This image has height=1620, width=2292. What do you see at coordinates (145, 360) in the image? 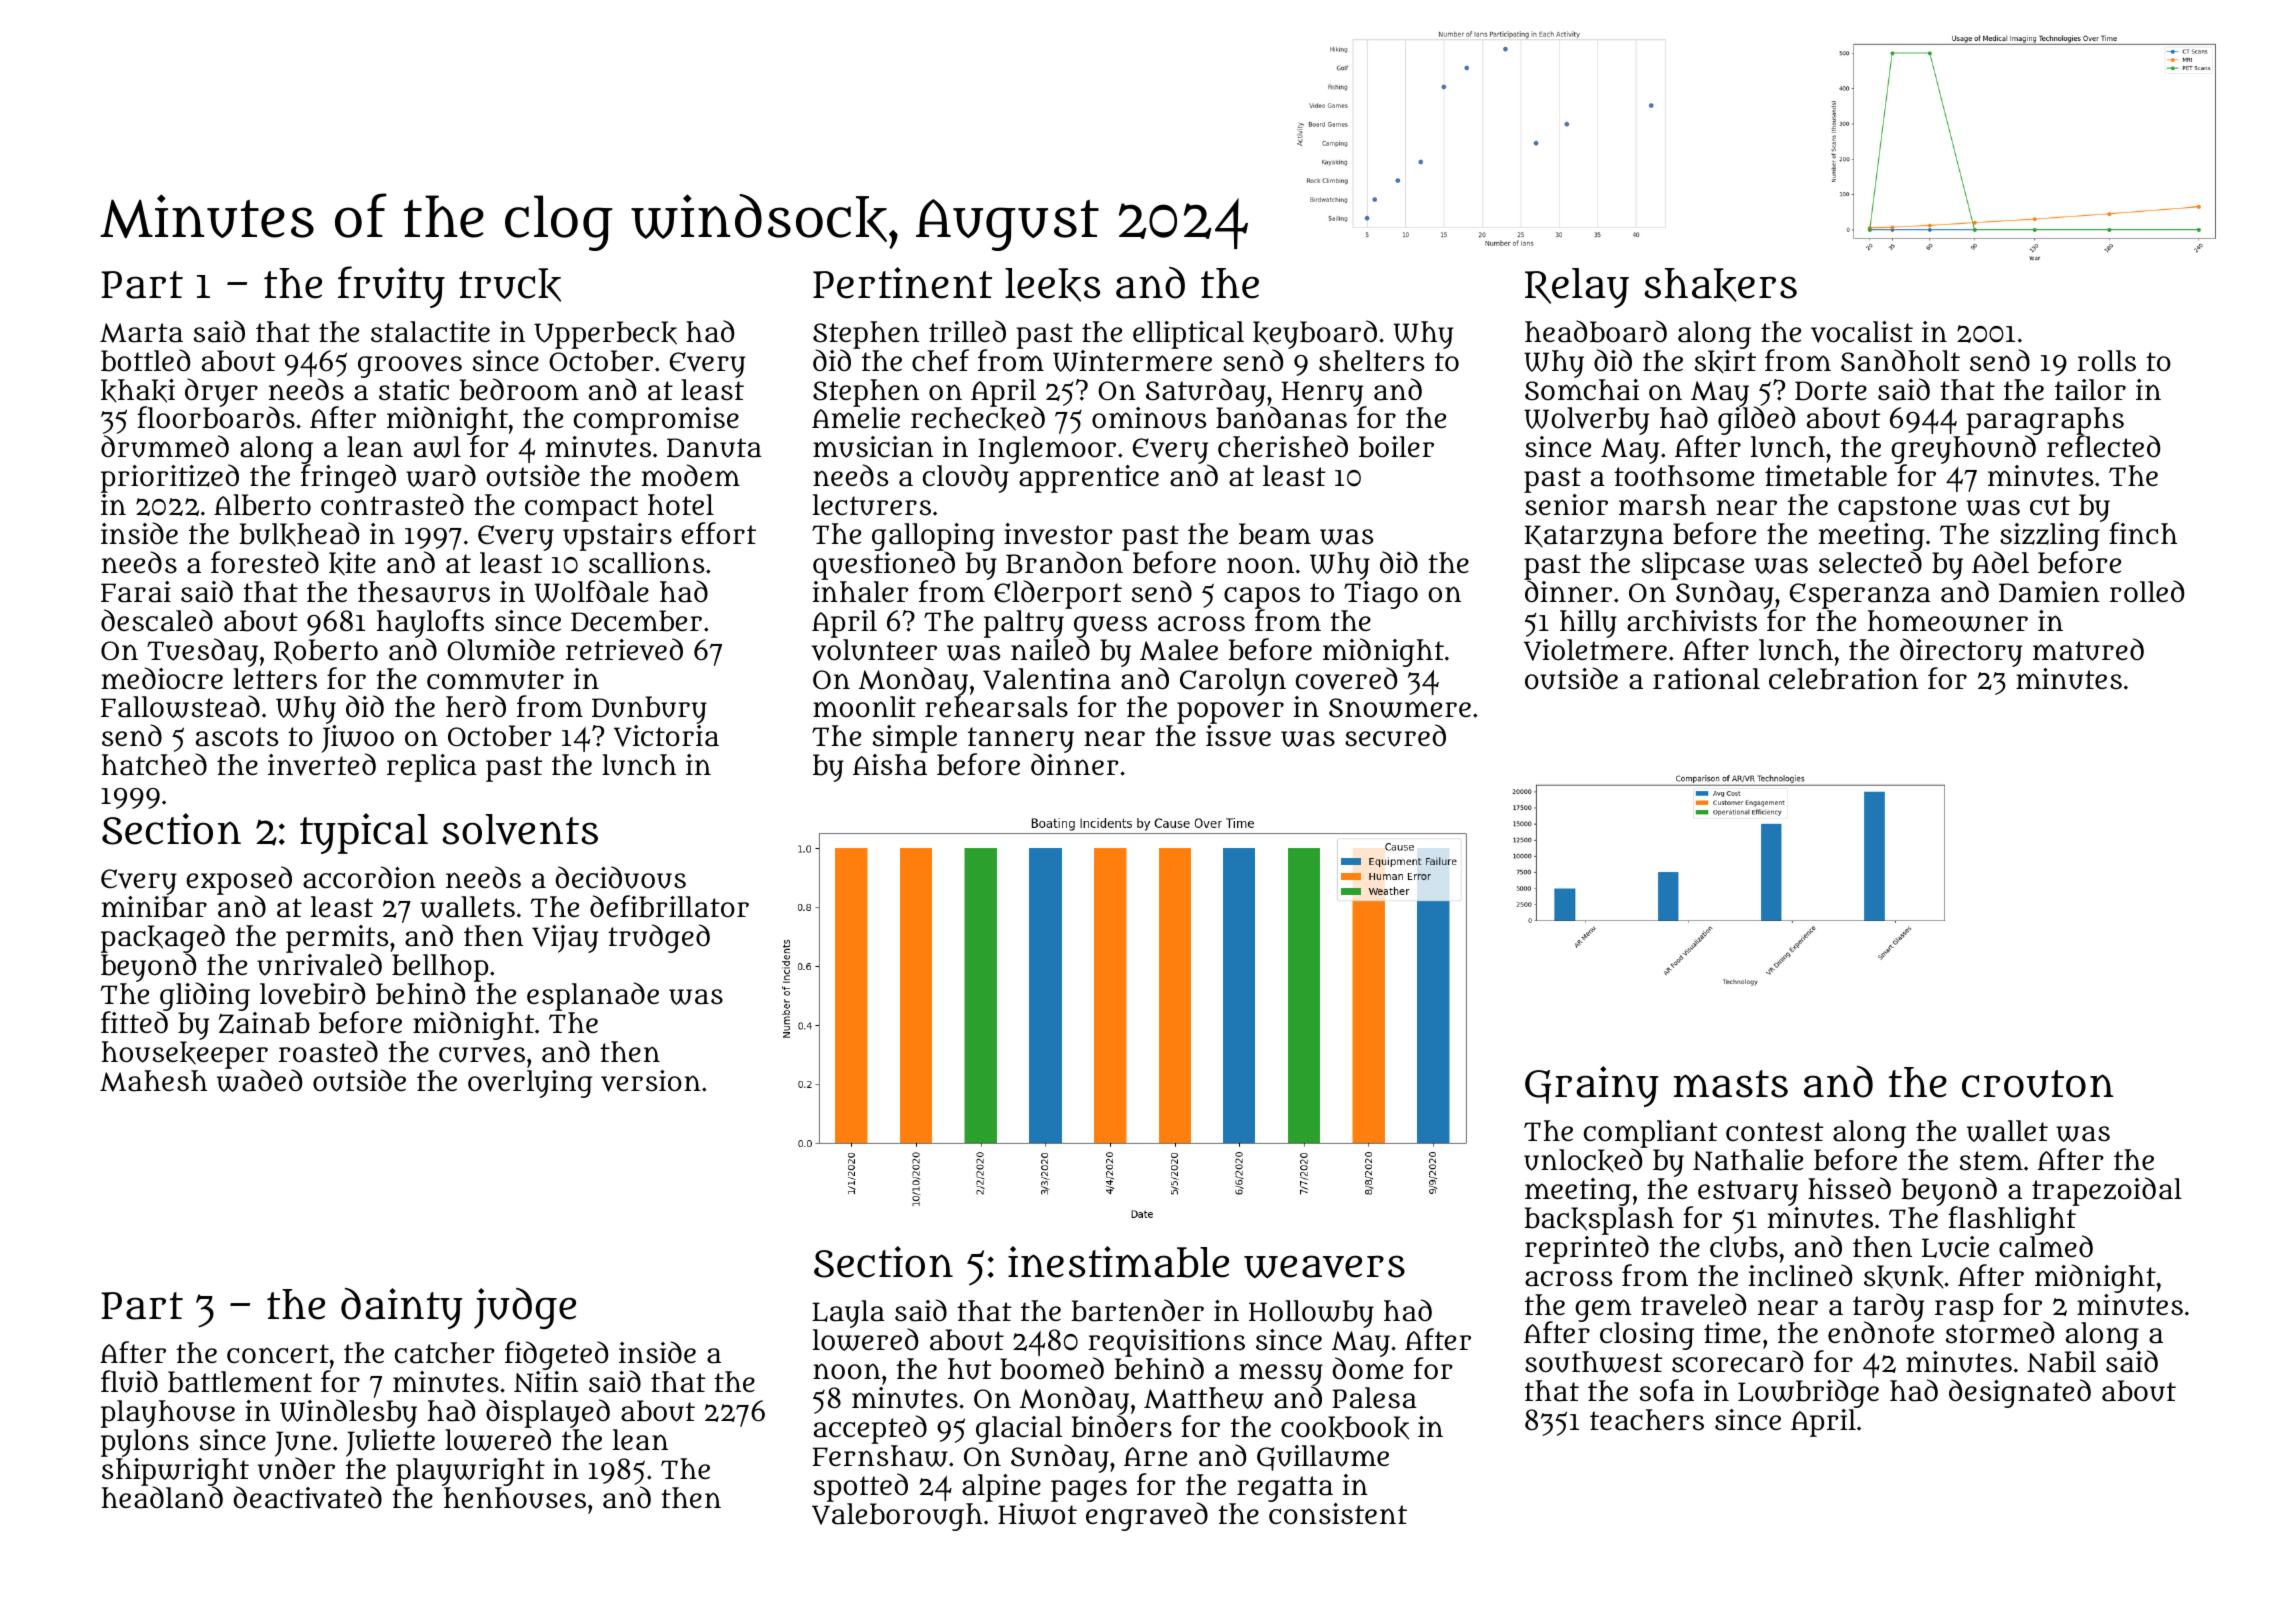
I see `bottled` at bounding box center [145, 360].
